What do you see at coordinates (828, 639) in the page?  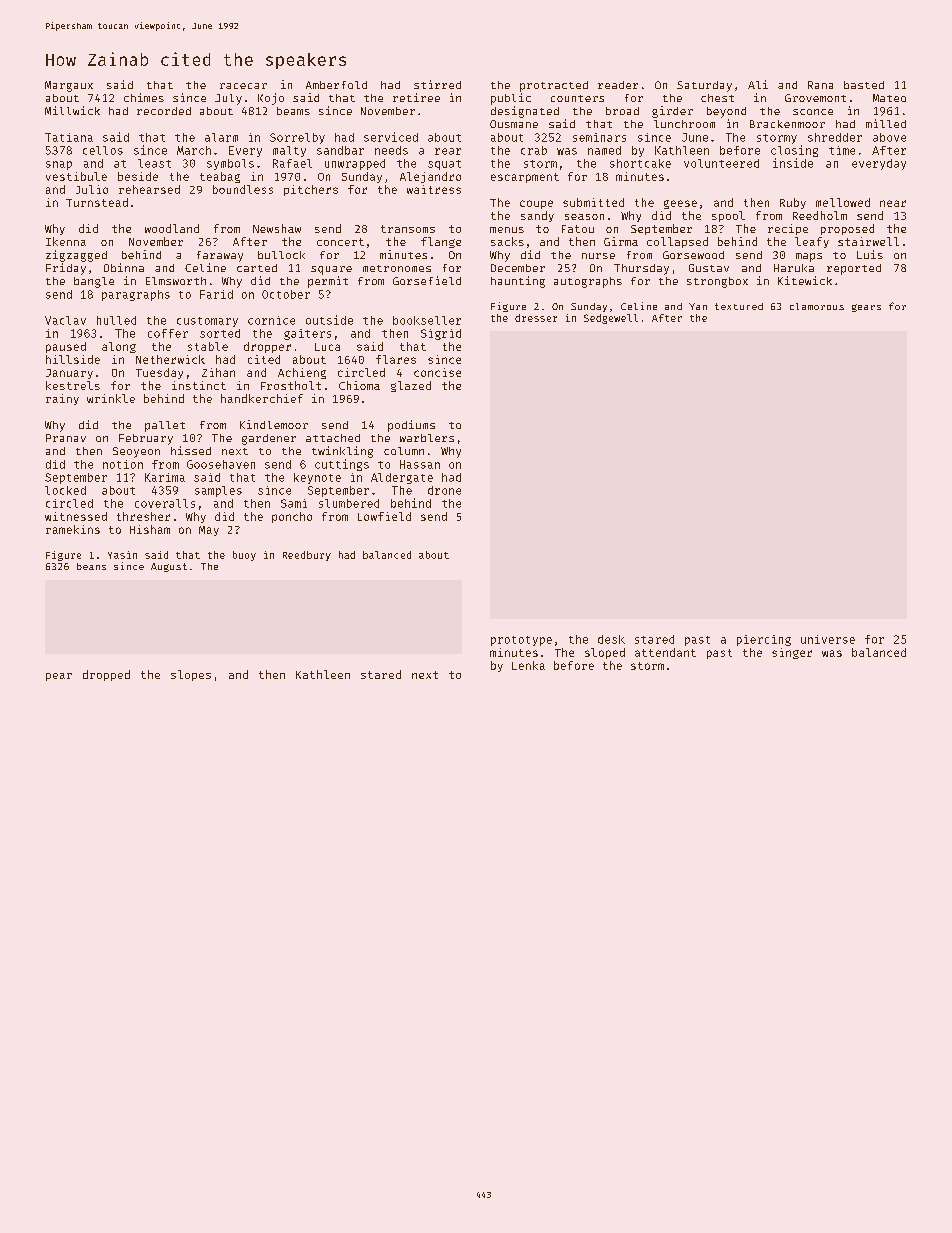 I see `universe` at bounding box center [828, 639].
